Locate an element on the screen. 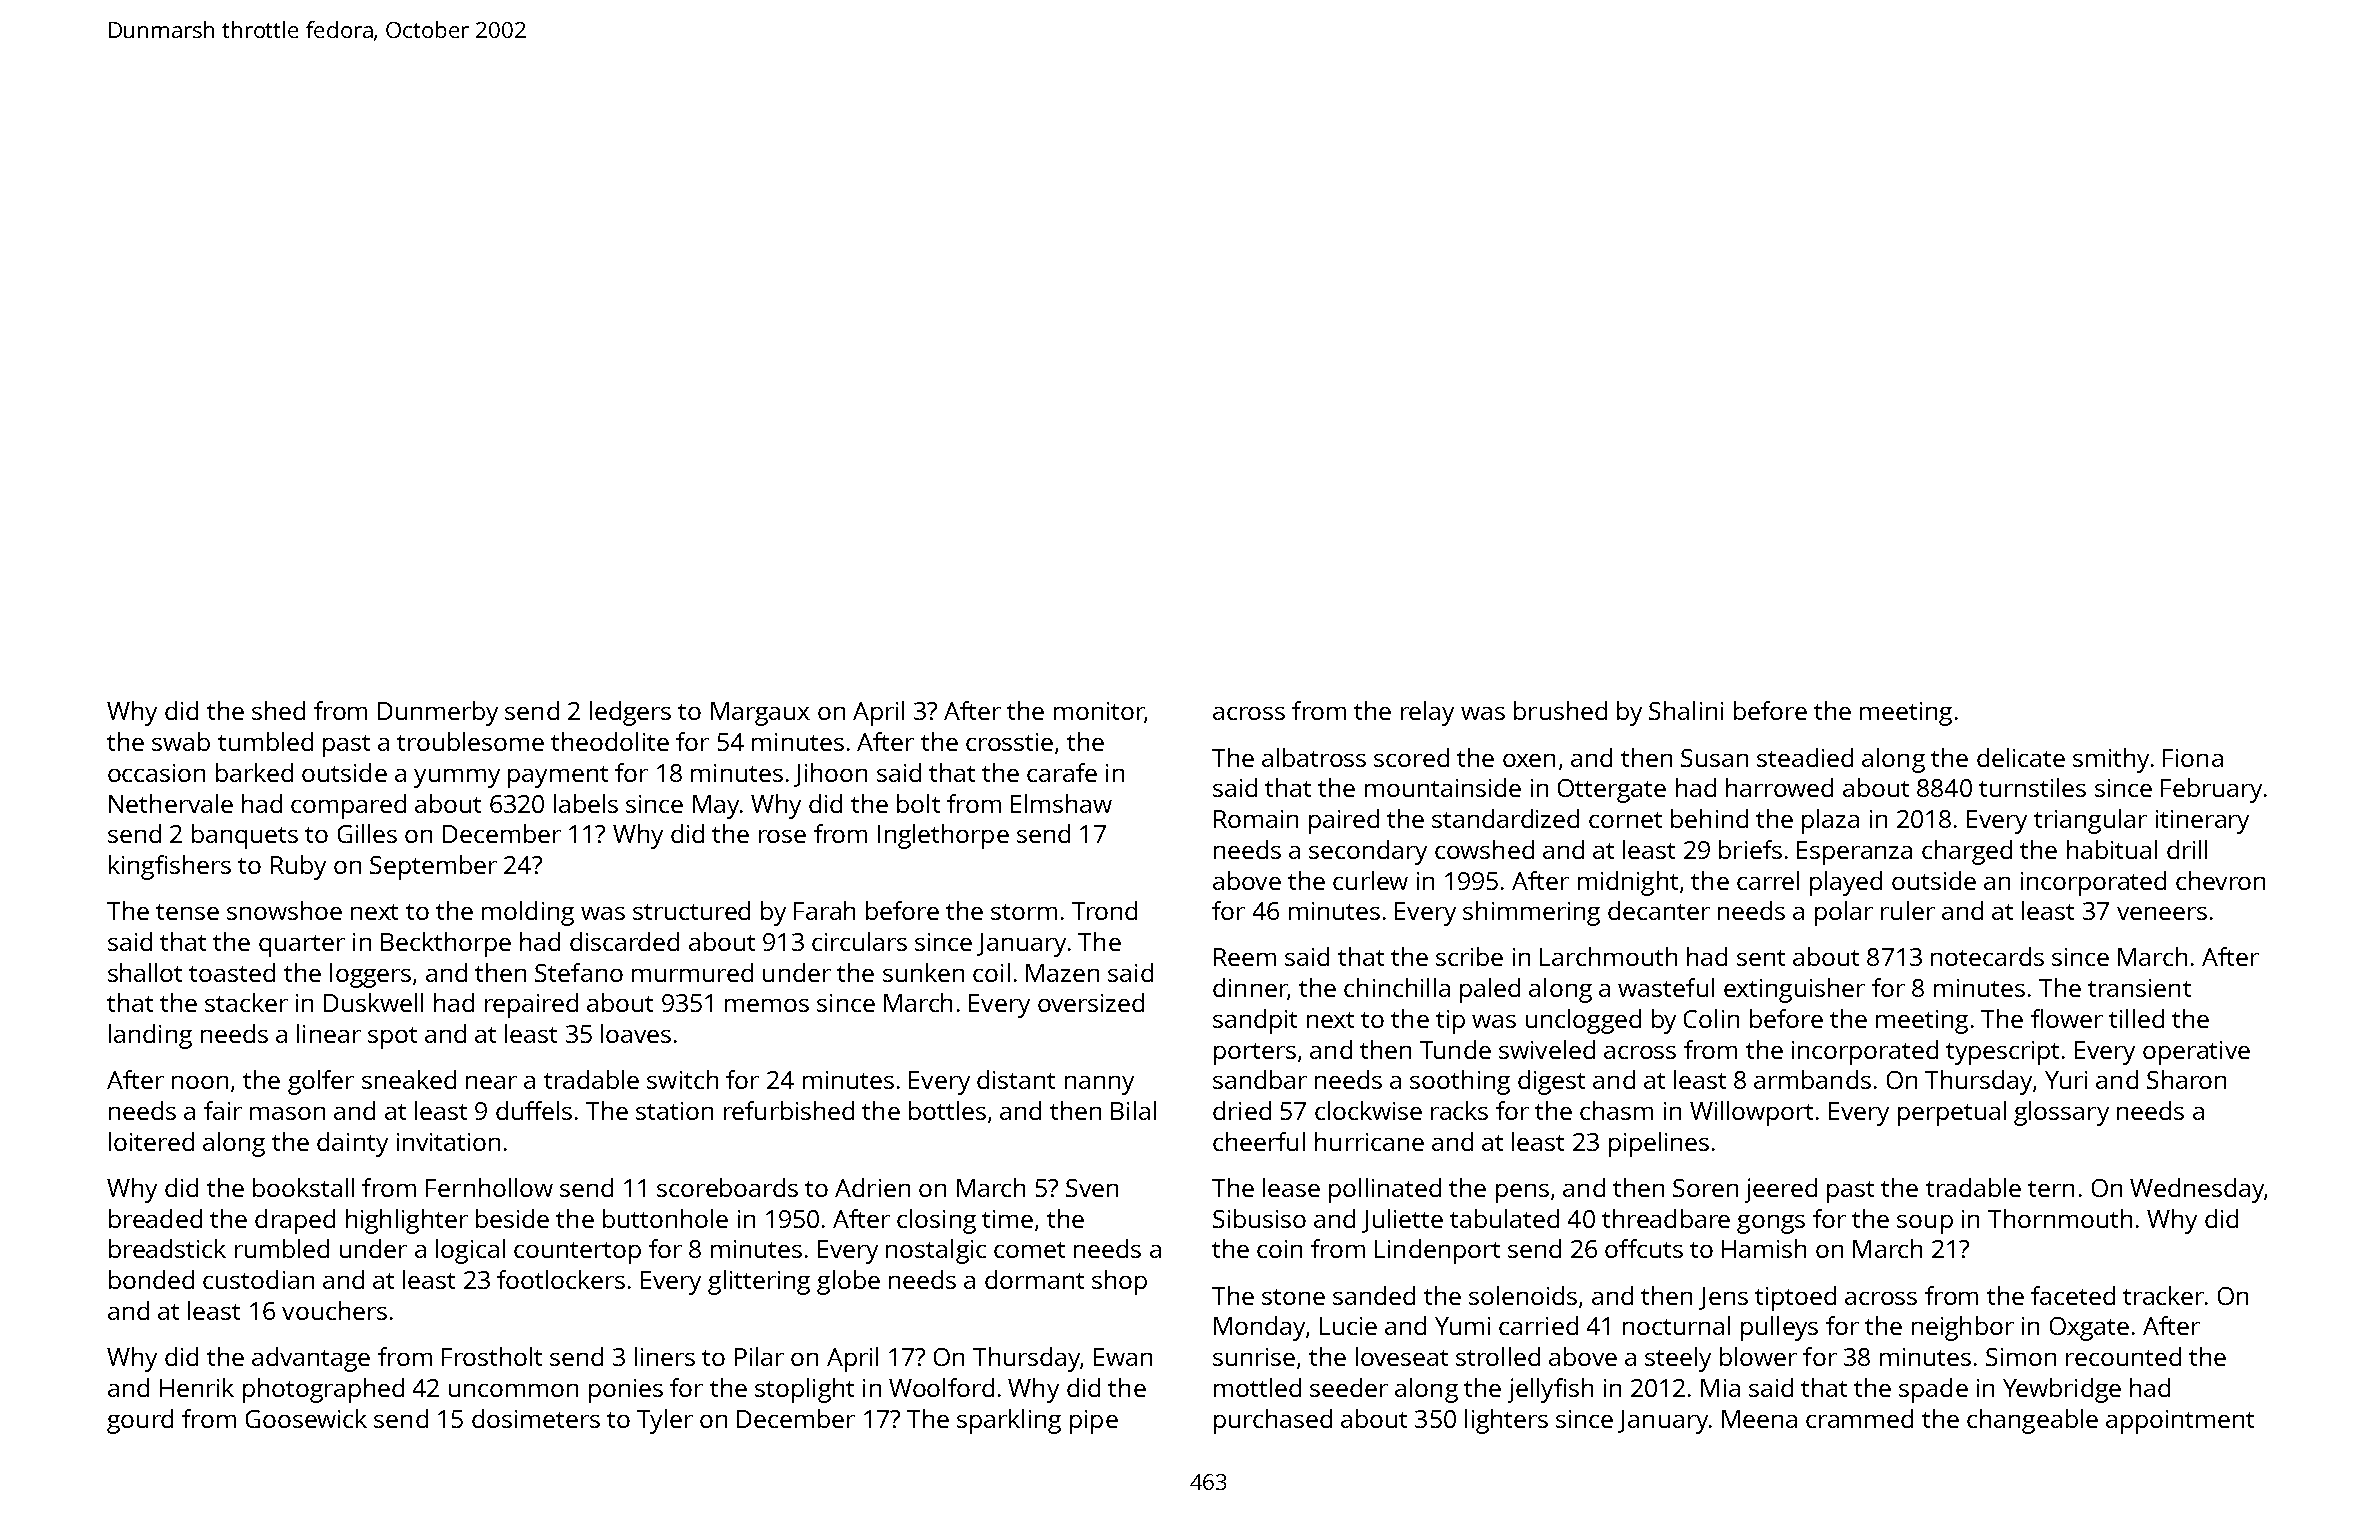  Adrien is located at coordinates (872, 1187).
